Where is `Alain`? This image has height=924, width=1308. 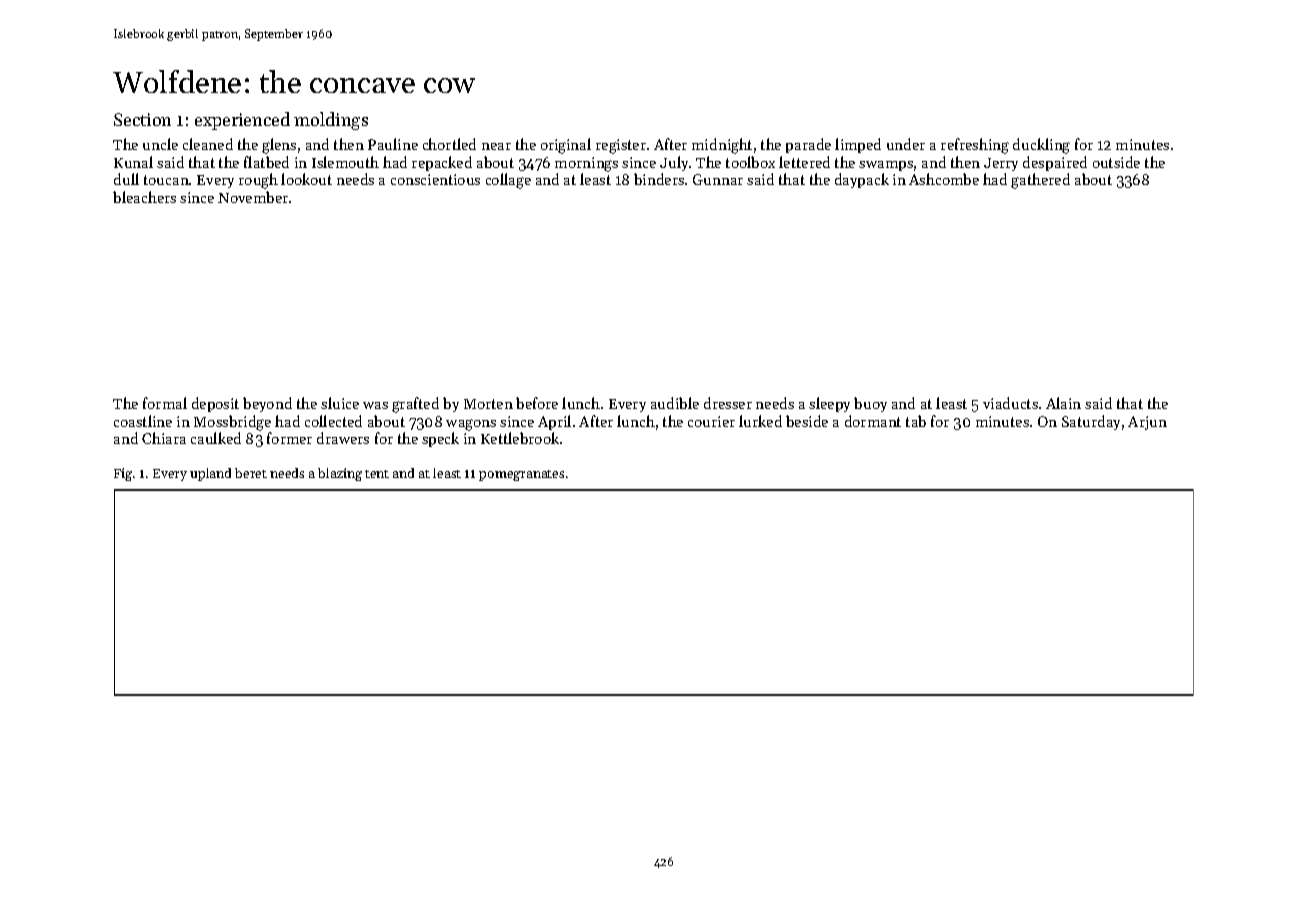 Alain is located at coordinates (1063, 403).
